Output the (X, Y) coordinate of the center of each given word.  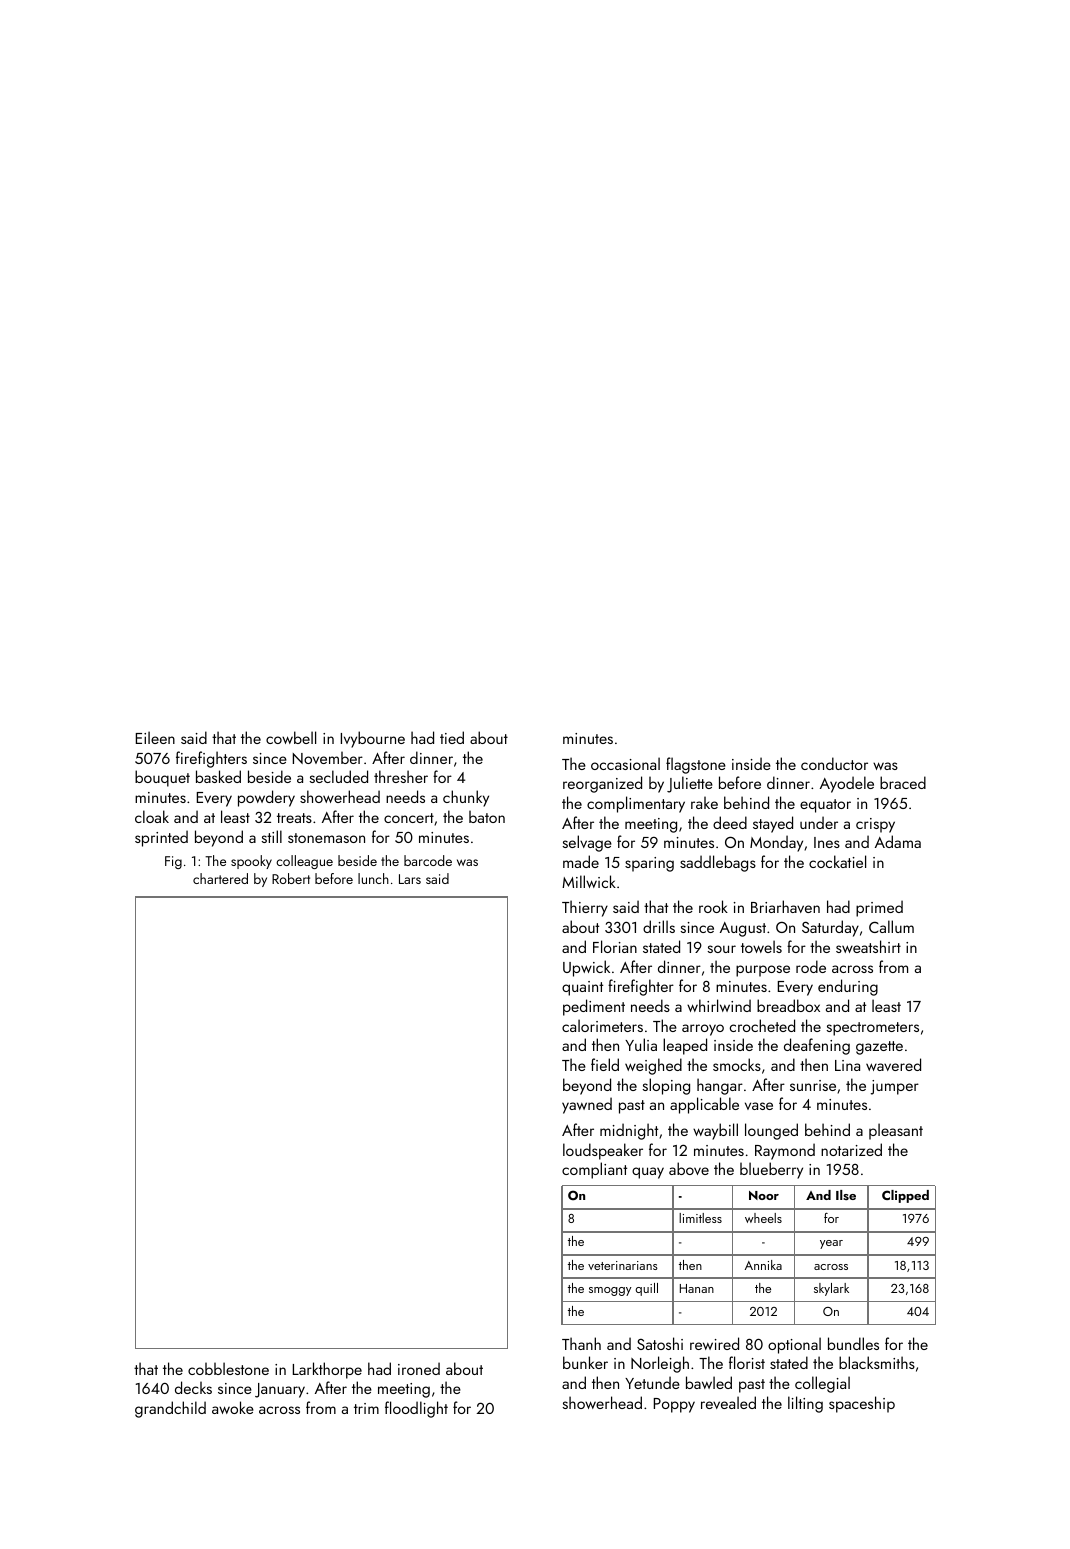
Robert (291, 878)
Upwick (586, 968)
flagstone (696, 765)
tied (452, 737)
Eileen (155, 737)
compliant (594, 1170)
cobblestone (228, 1368)
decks (193, 1387)
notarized (851, 1149)
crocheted (762, 1025)
